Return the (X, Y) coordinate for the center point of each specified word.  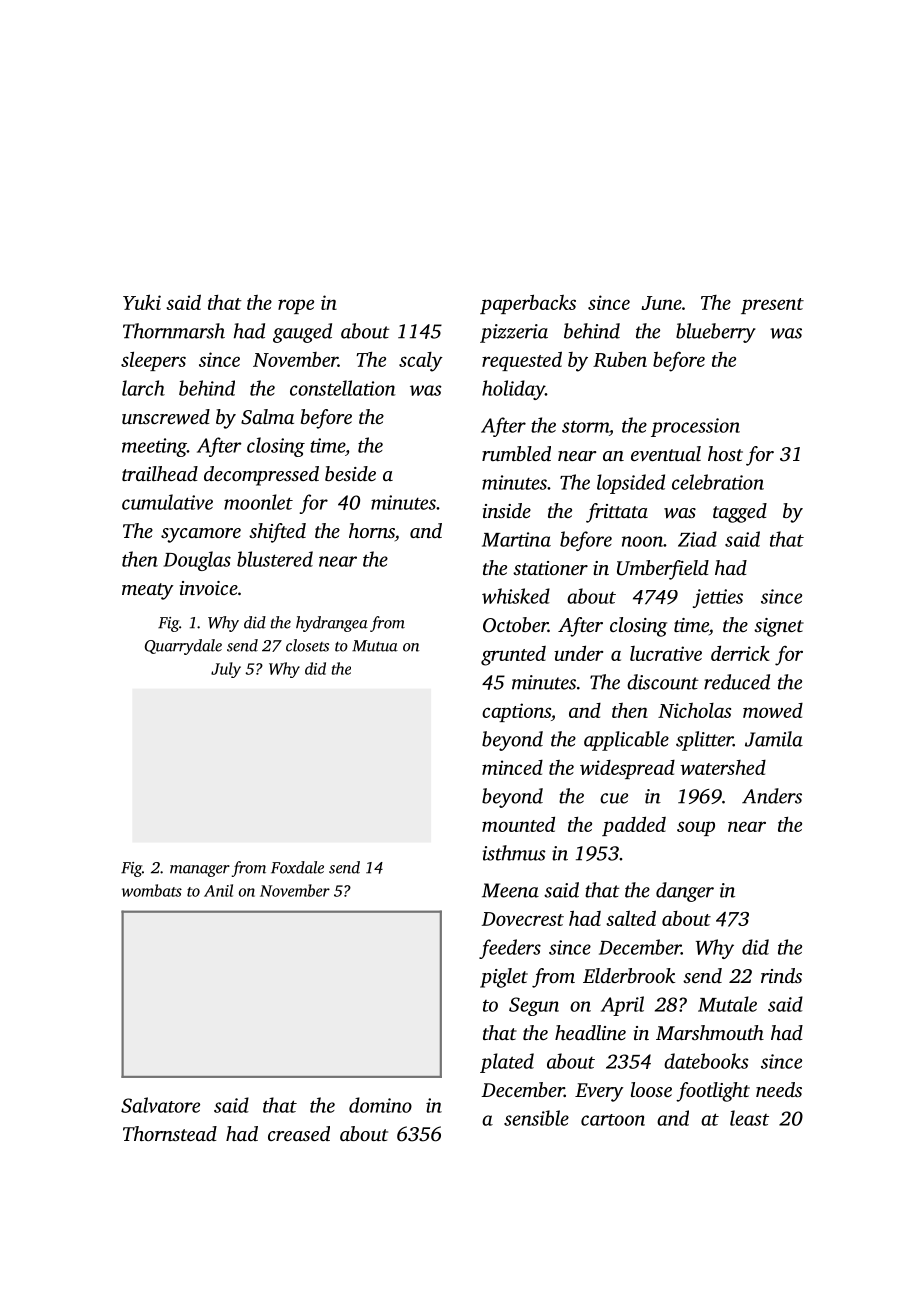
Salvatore (160, 1105)
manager (200, 871)
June (662, 303)
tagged (740, 513)
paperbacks (528, 304)
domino (380, 1105)
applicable (626, 741)
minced (512, 767)
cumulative (167, 502)
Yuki (142, 302)
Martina (516, 539)
